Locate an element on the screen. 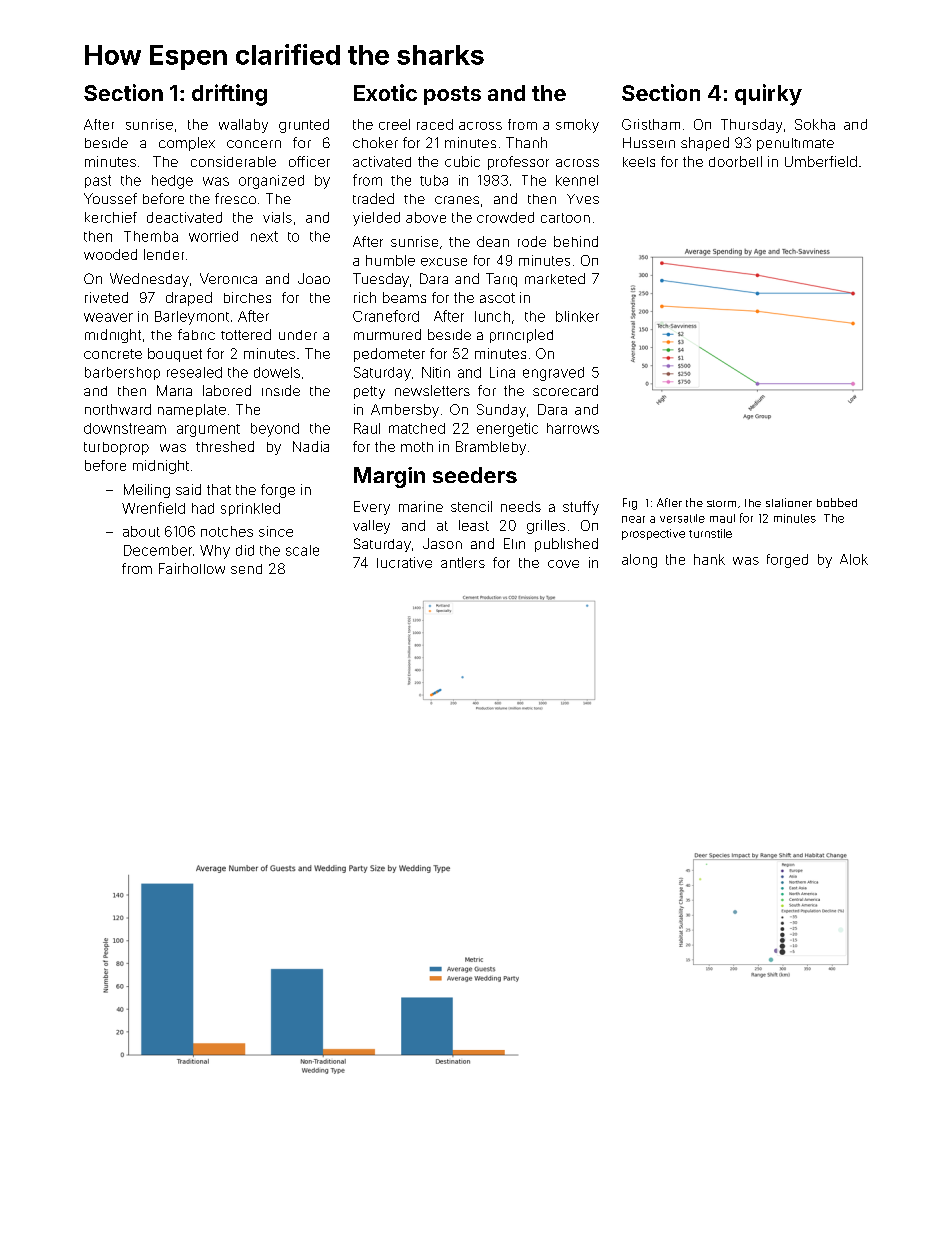 This screenshot has height=1233, width=952. dean is located at coordinates (493, 241).
